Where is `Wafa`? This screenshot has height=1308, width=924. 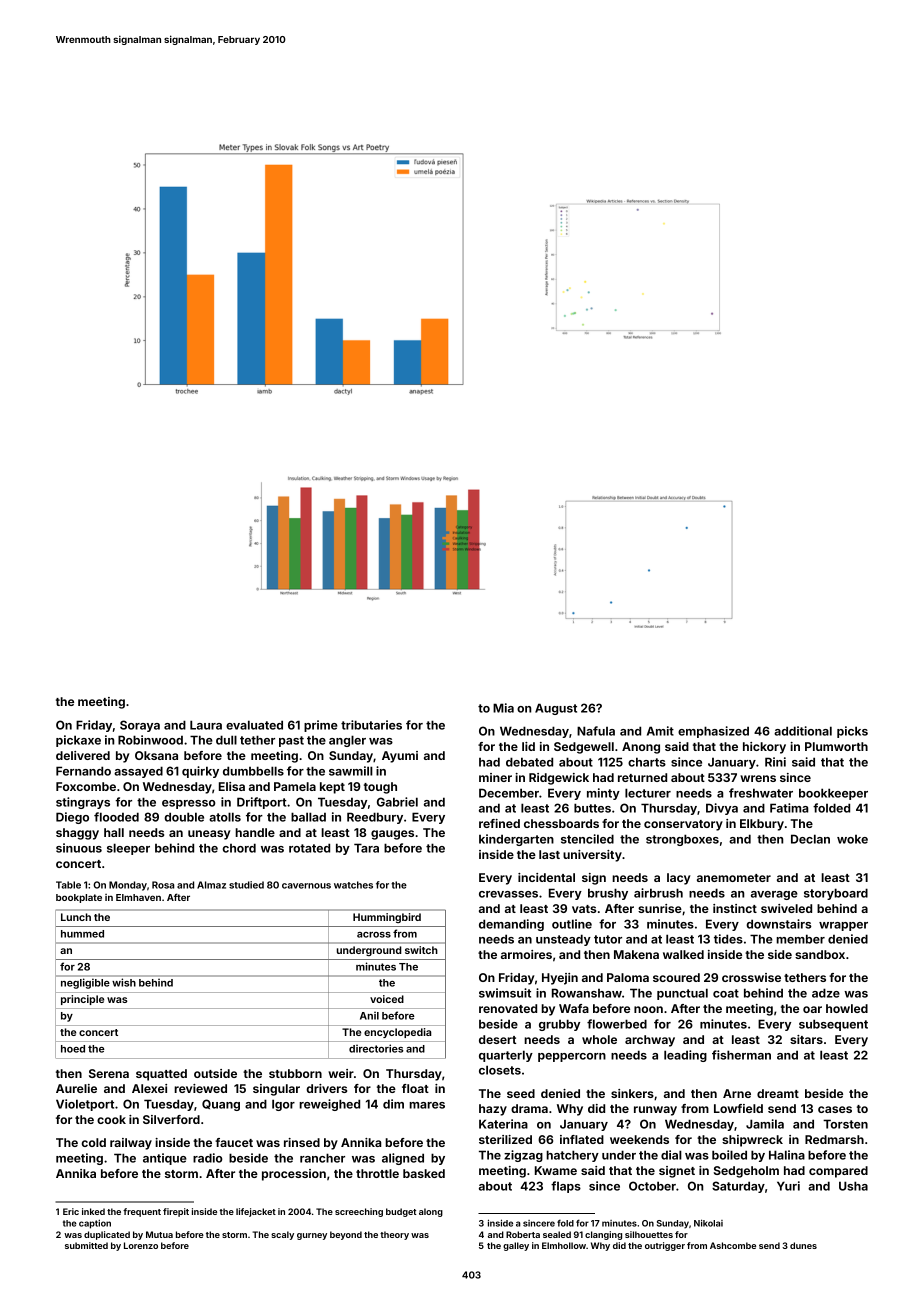 Wafa is located at coordinates (574, 1008).
